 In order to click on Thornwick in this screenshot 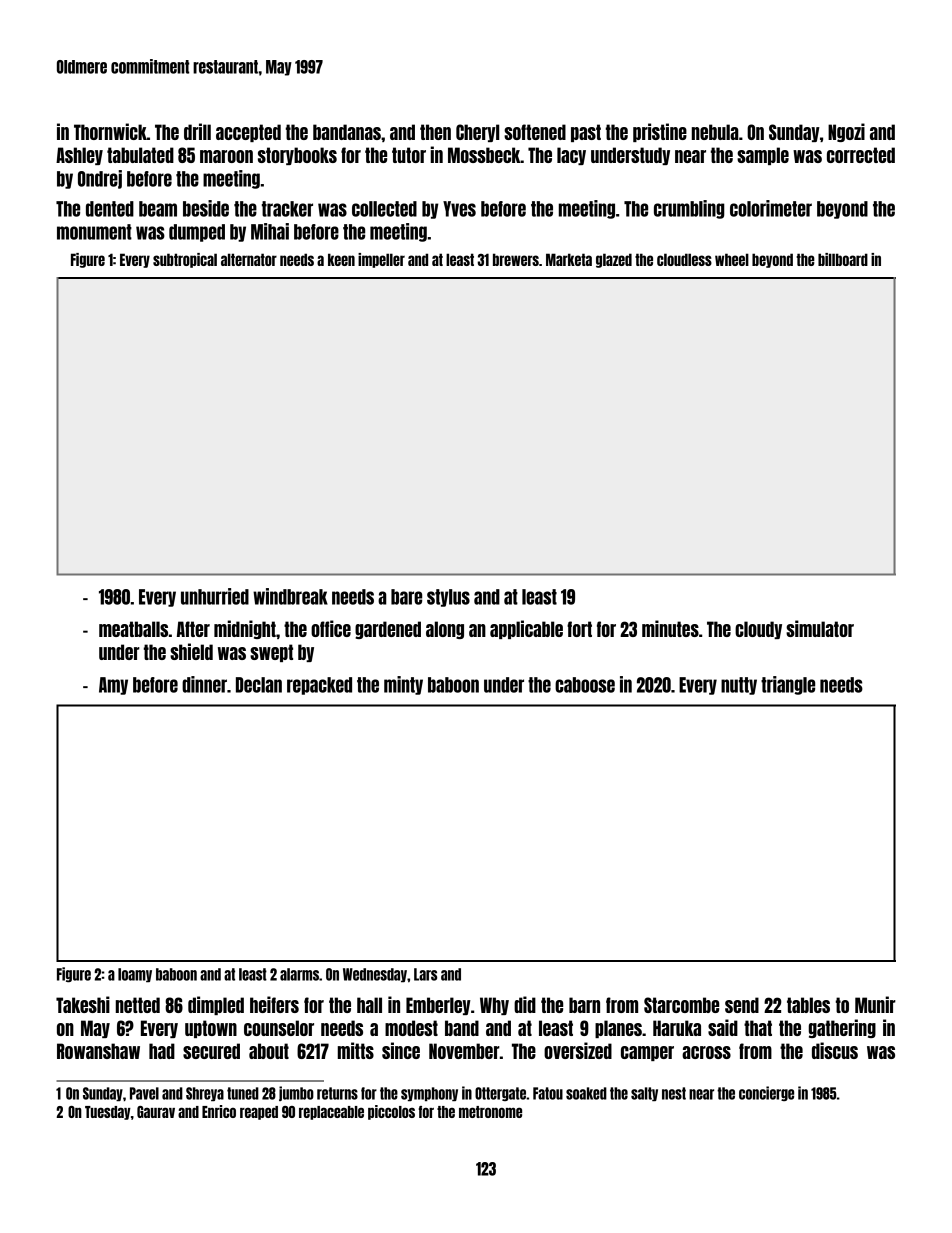, I will do `click(110, 131)`.
